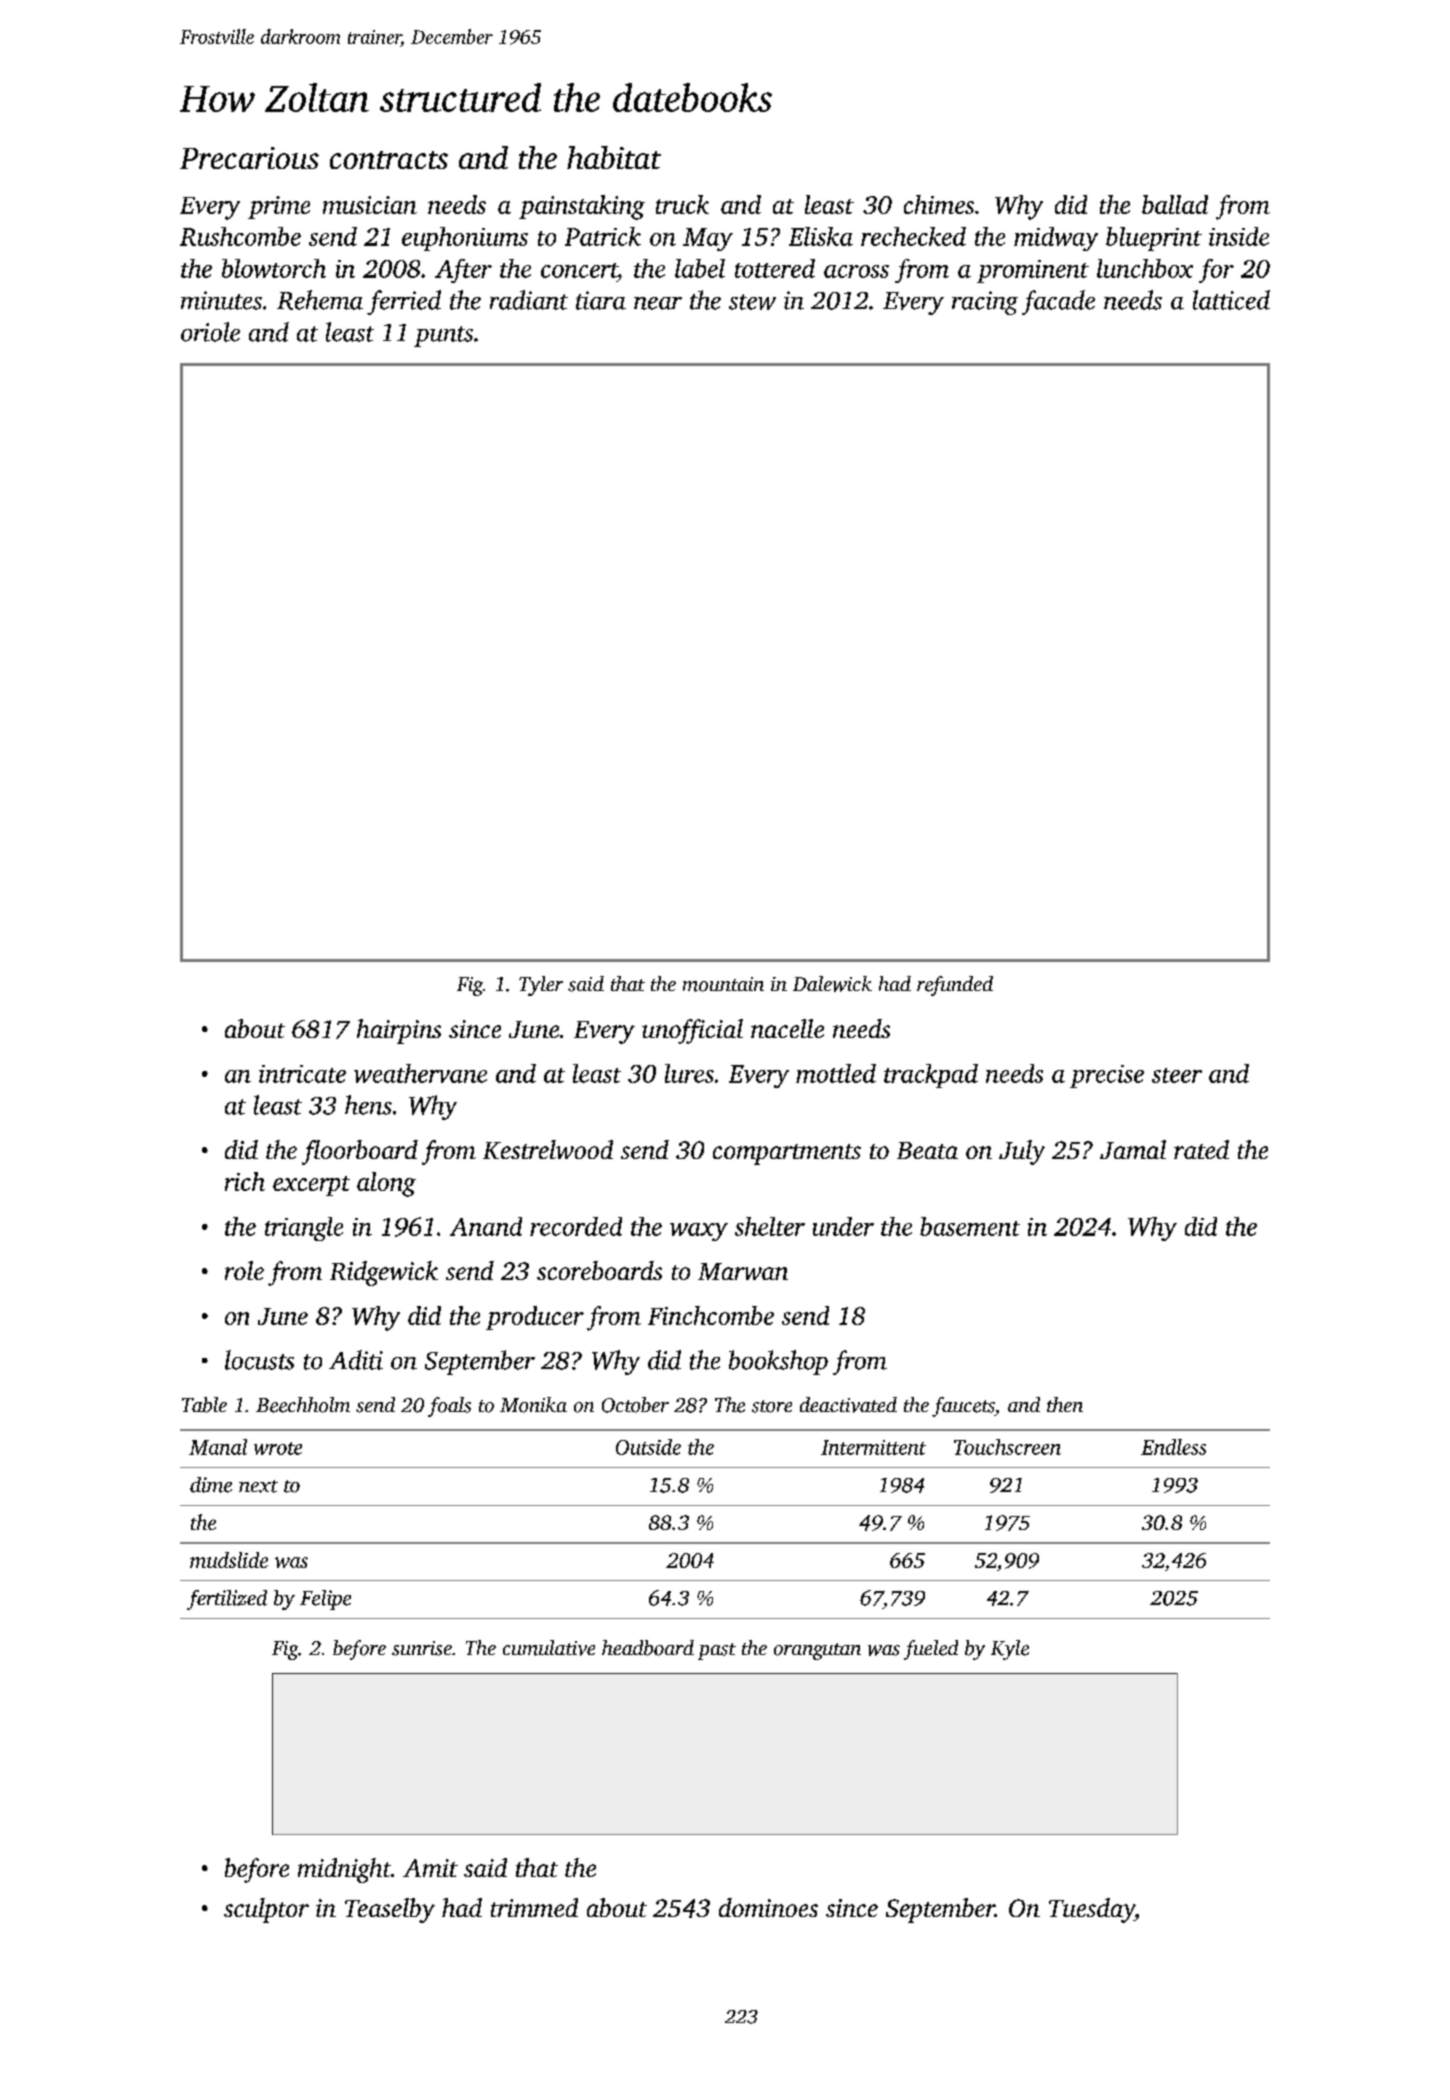 The width and height of the page is (1450, 2100). What do you see at coordinates (390, 1910) in the page?
I see `Teaselby` at bounding box center [390, 1910].
